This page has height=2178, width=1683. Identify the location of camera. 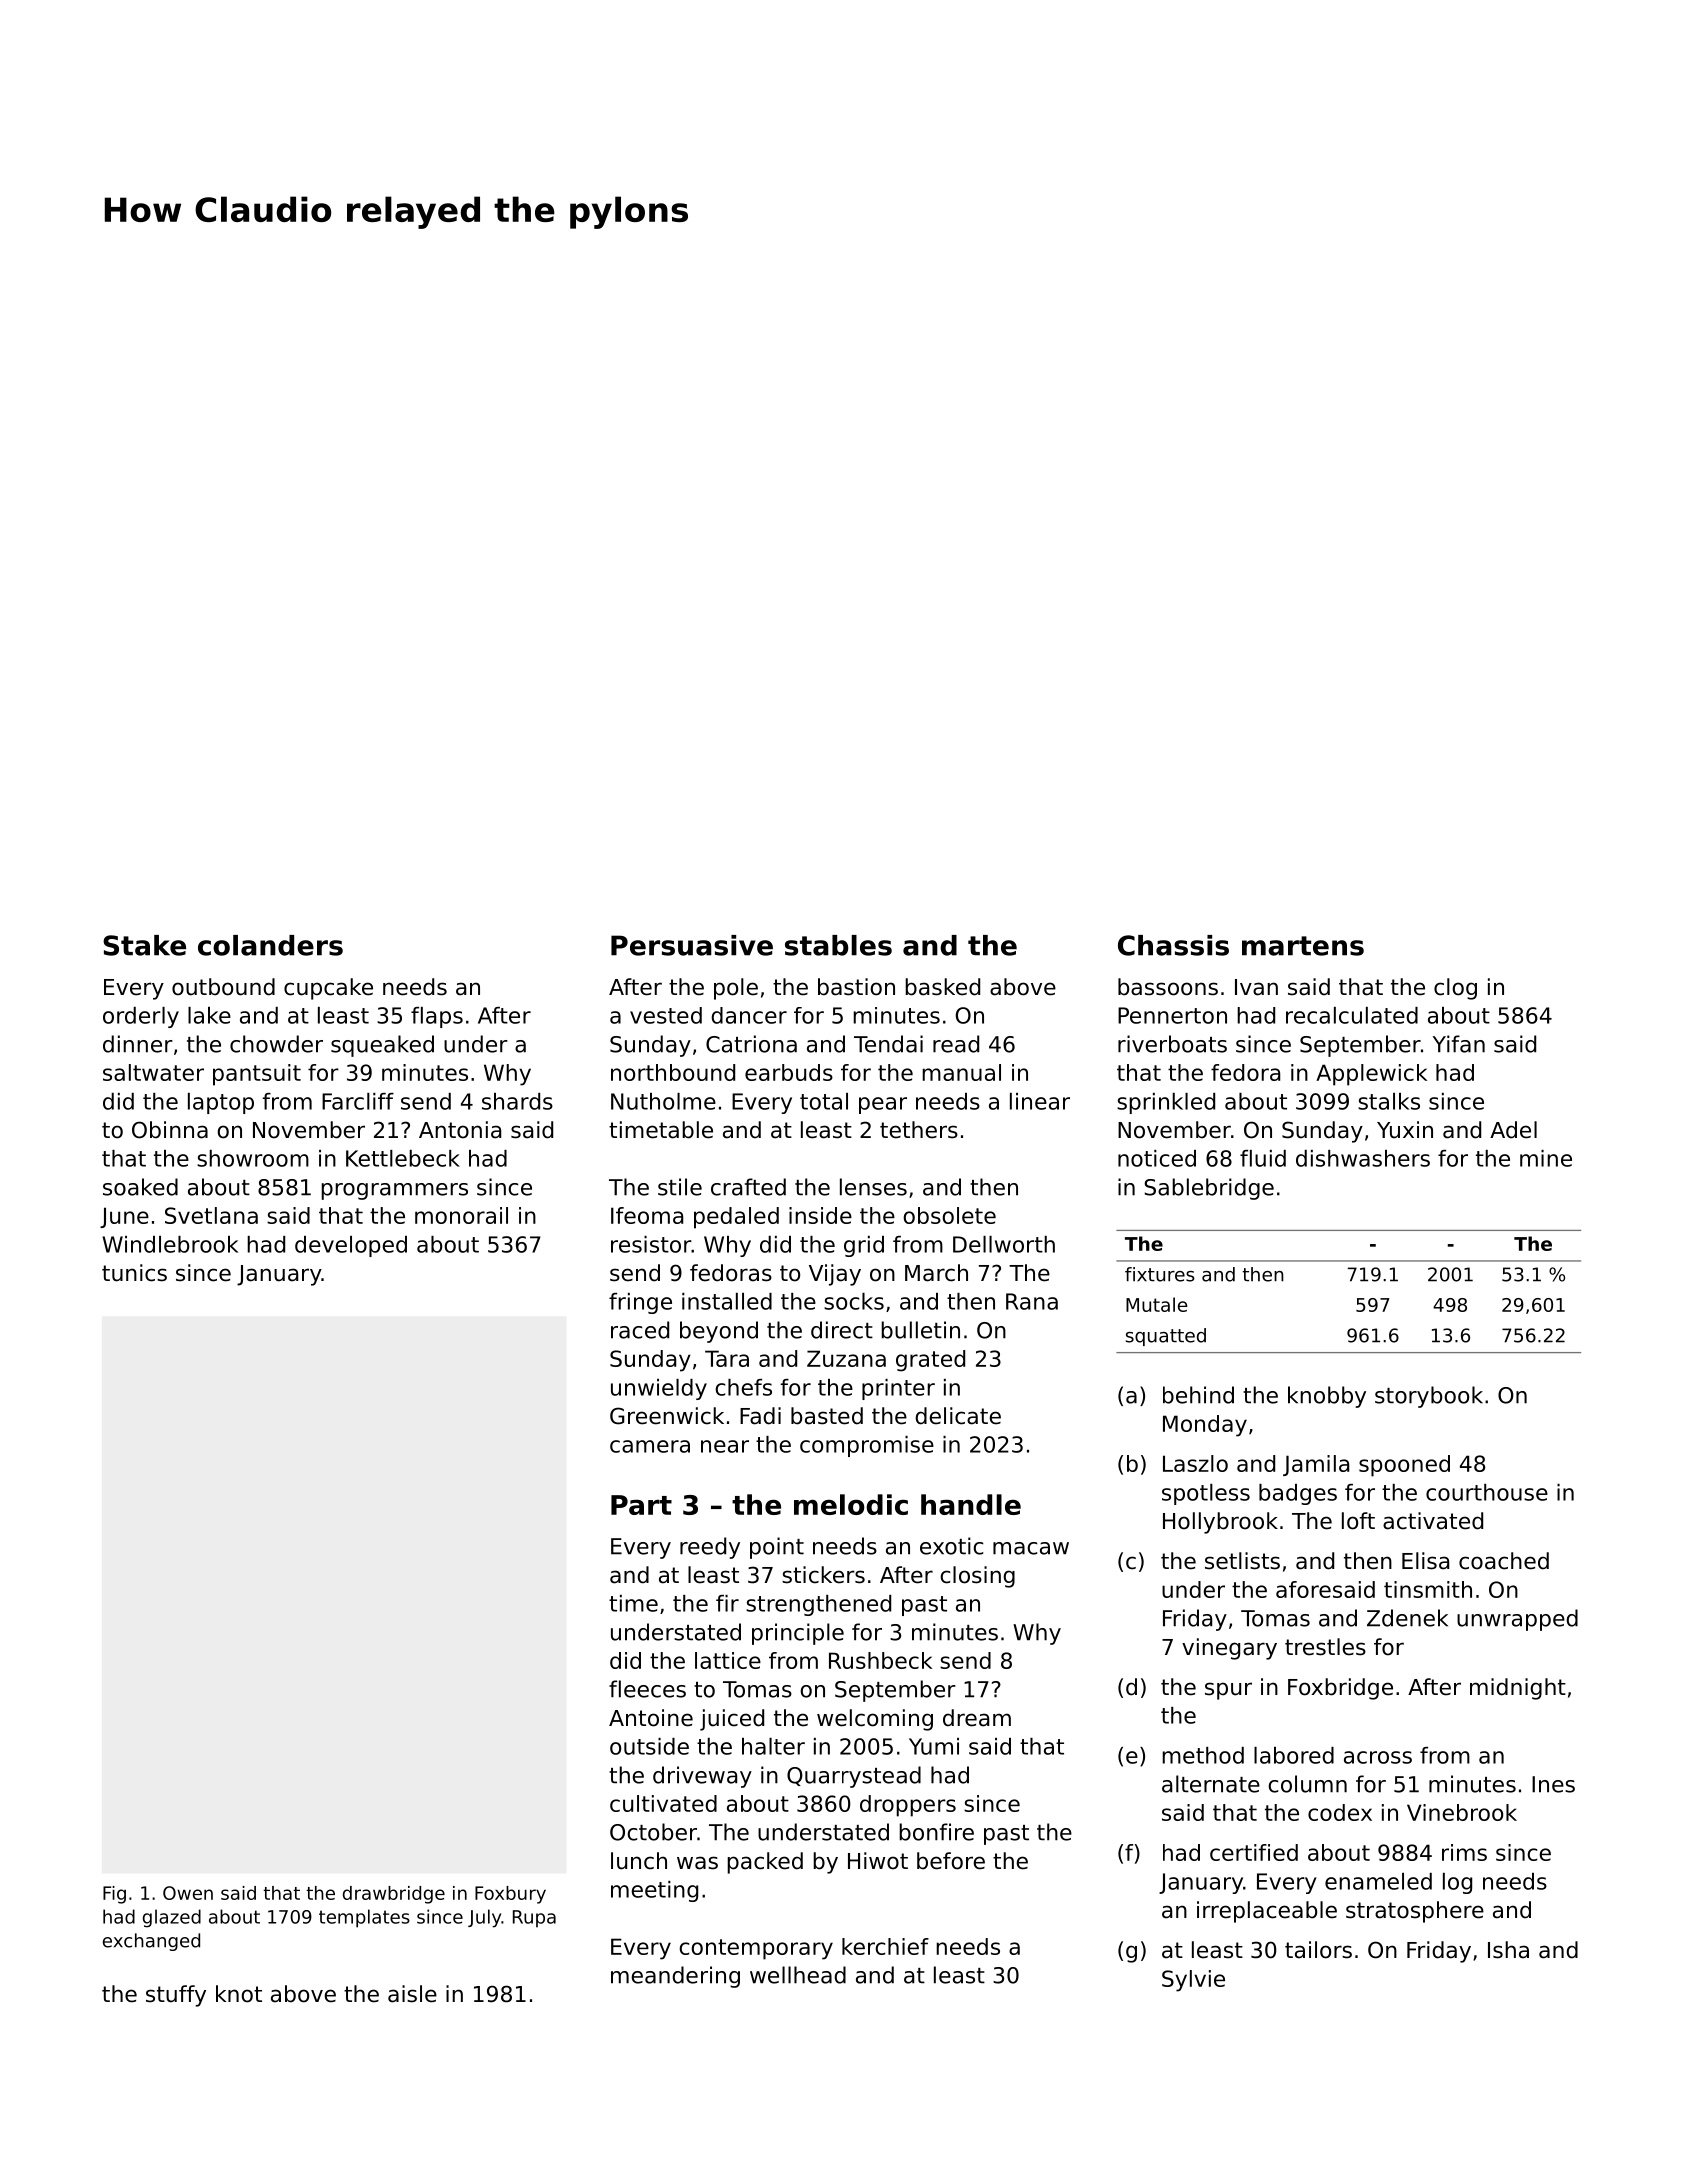
(650, 1446).
